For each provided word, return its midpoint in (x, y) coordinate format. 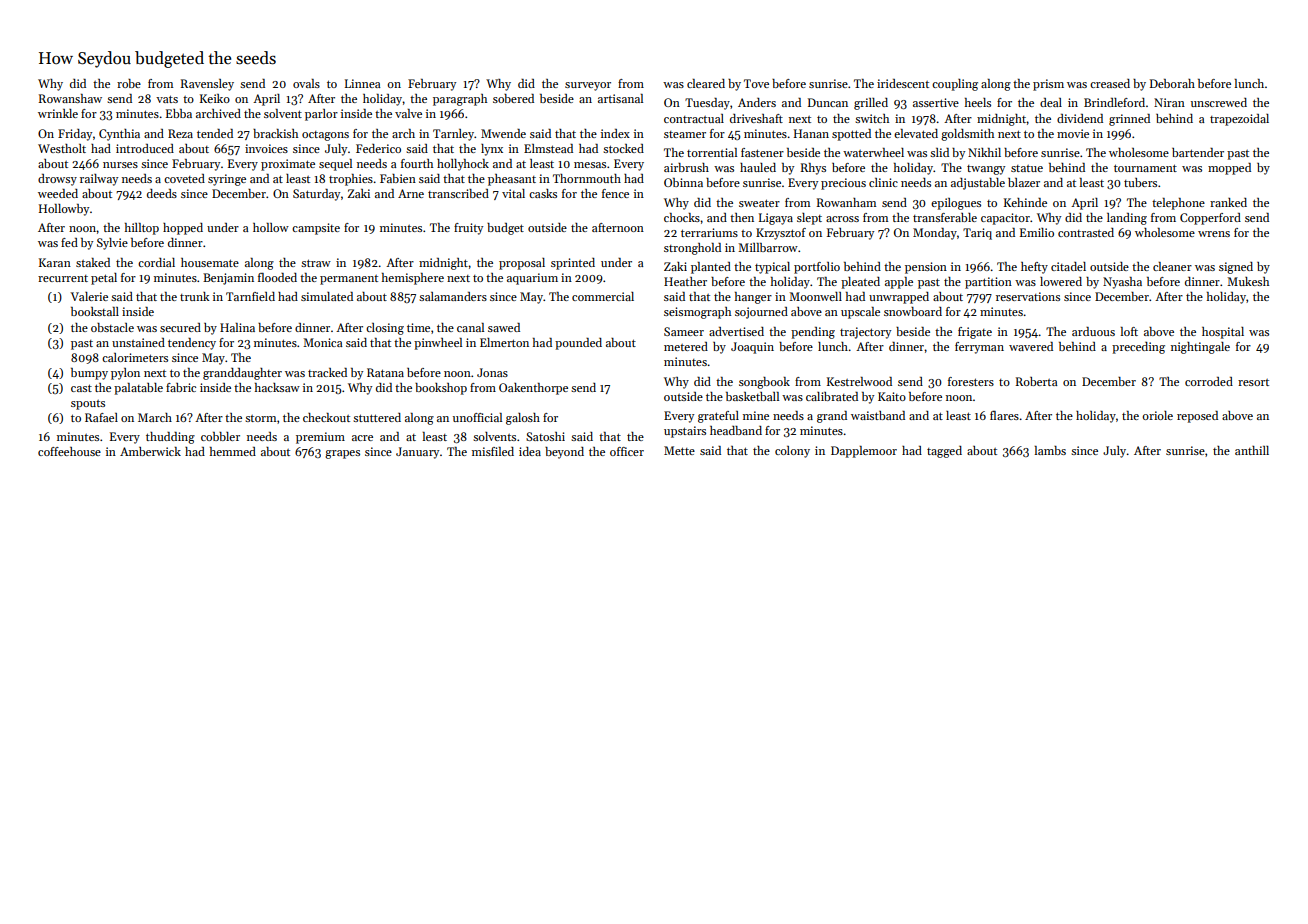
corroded (1209, 381)
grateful (718, 417)
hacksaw (277, 387)
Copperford (1210, 219)
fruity (468, 229)
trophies (351, 180)
